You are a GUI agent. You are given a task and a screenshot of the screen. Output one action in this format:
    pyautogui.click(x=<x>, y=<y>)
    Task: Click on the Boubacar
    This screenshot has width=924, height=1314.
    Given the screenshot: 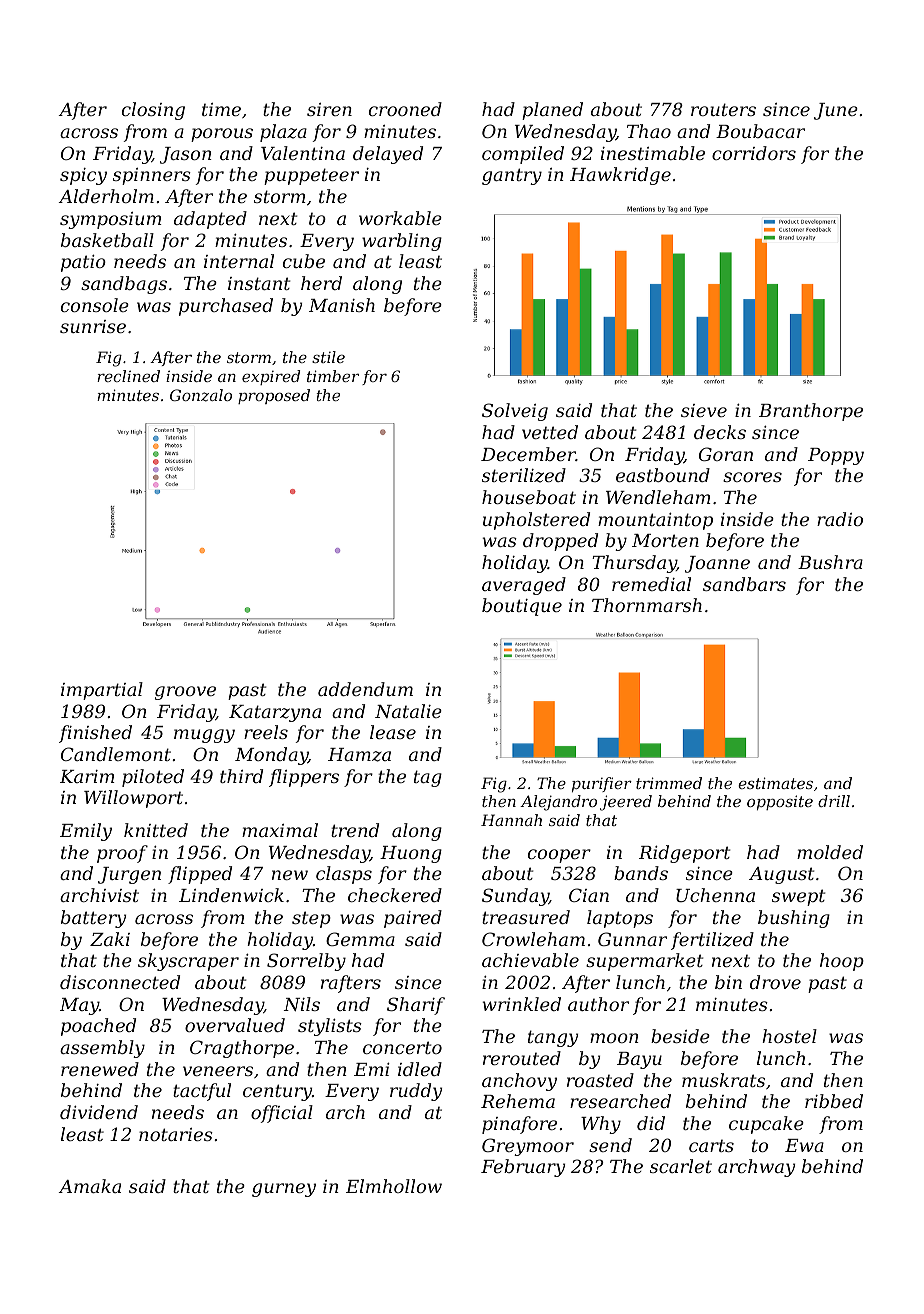 What is the action you would take?
    pyautogui.click(x=760, y=131)
